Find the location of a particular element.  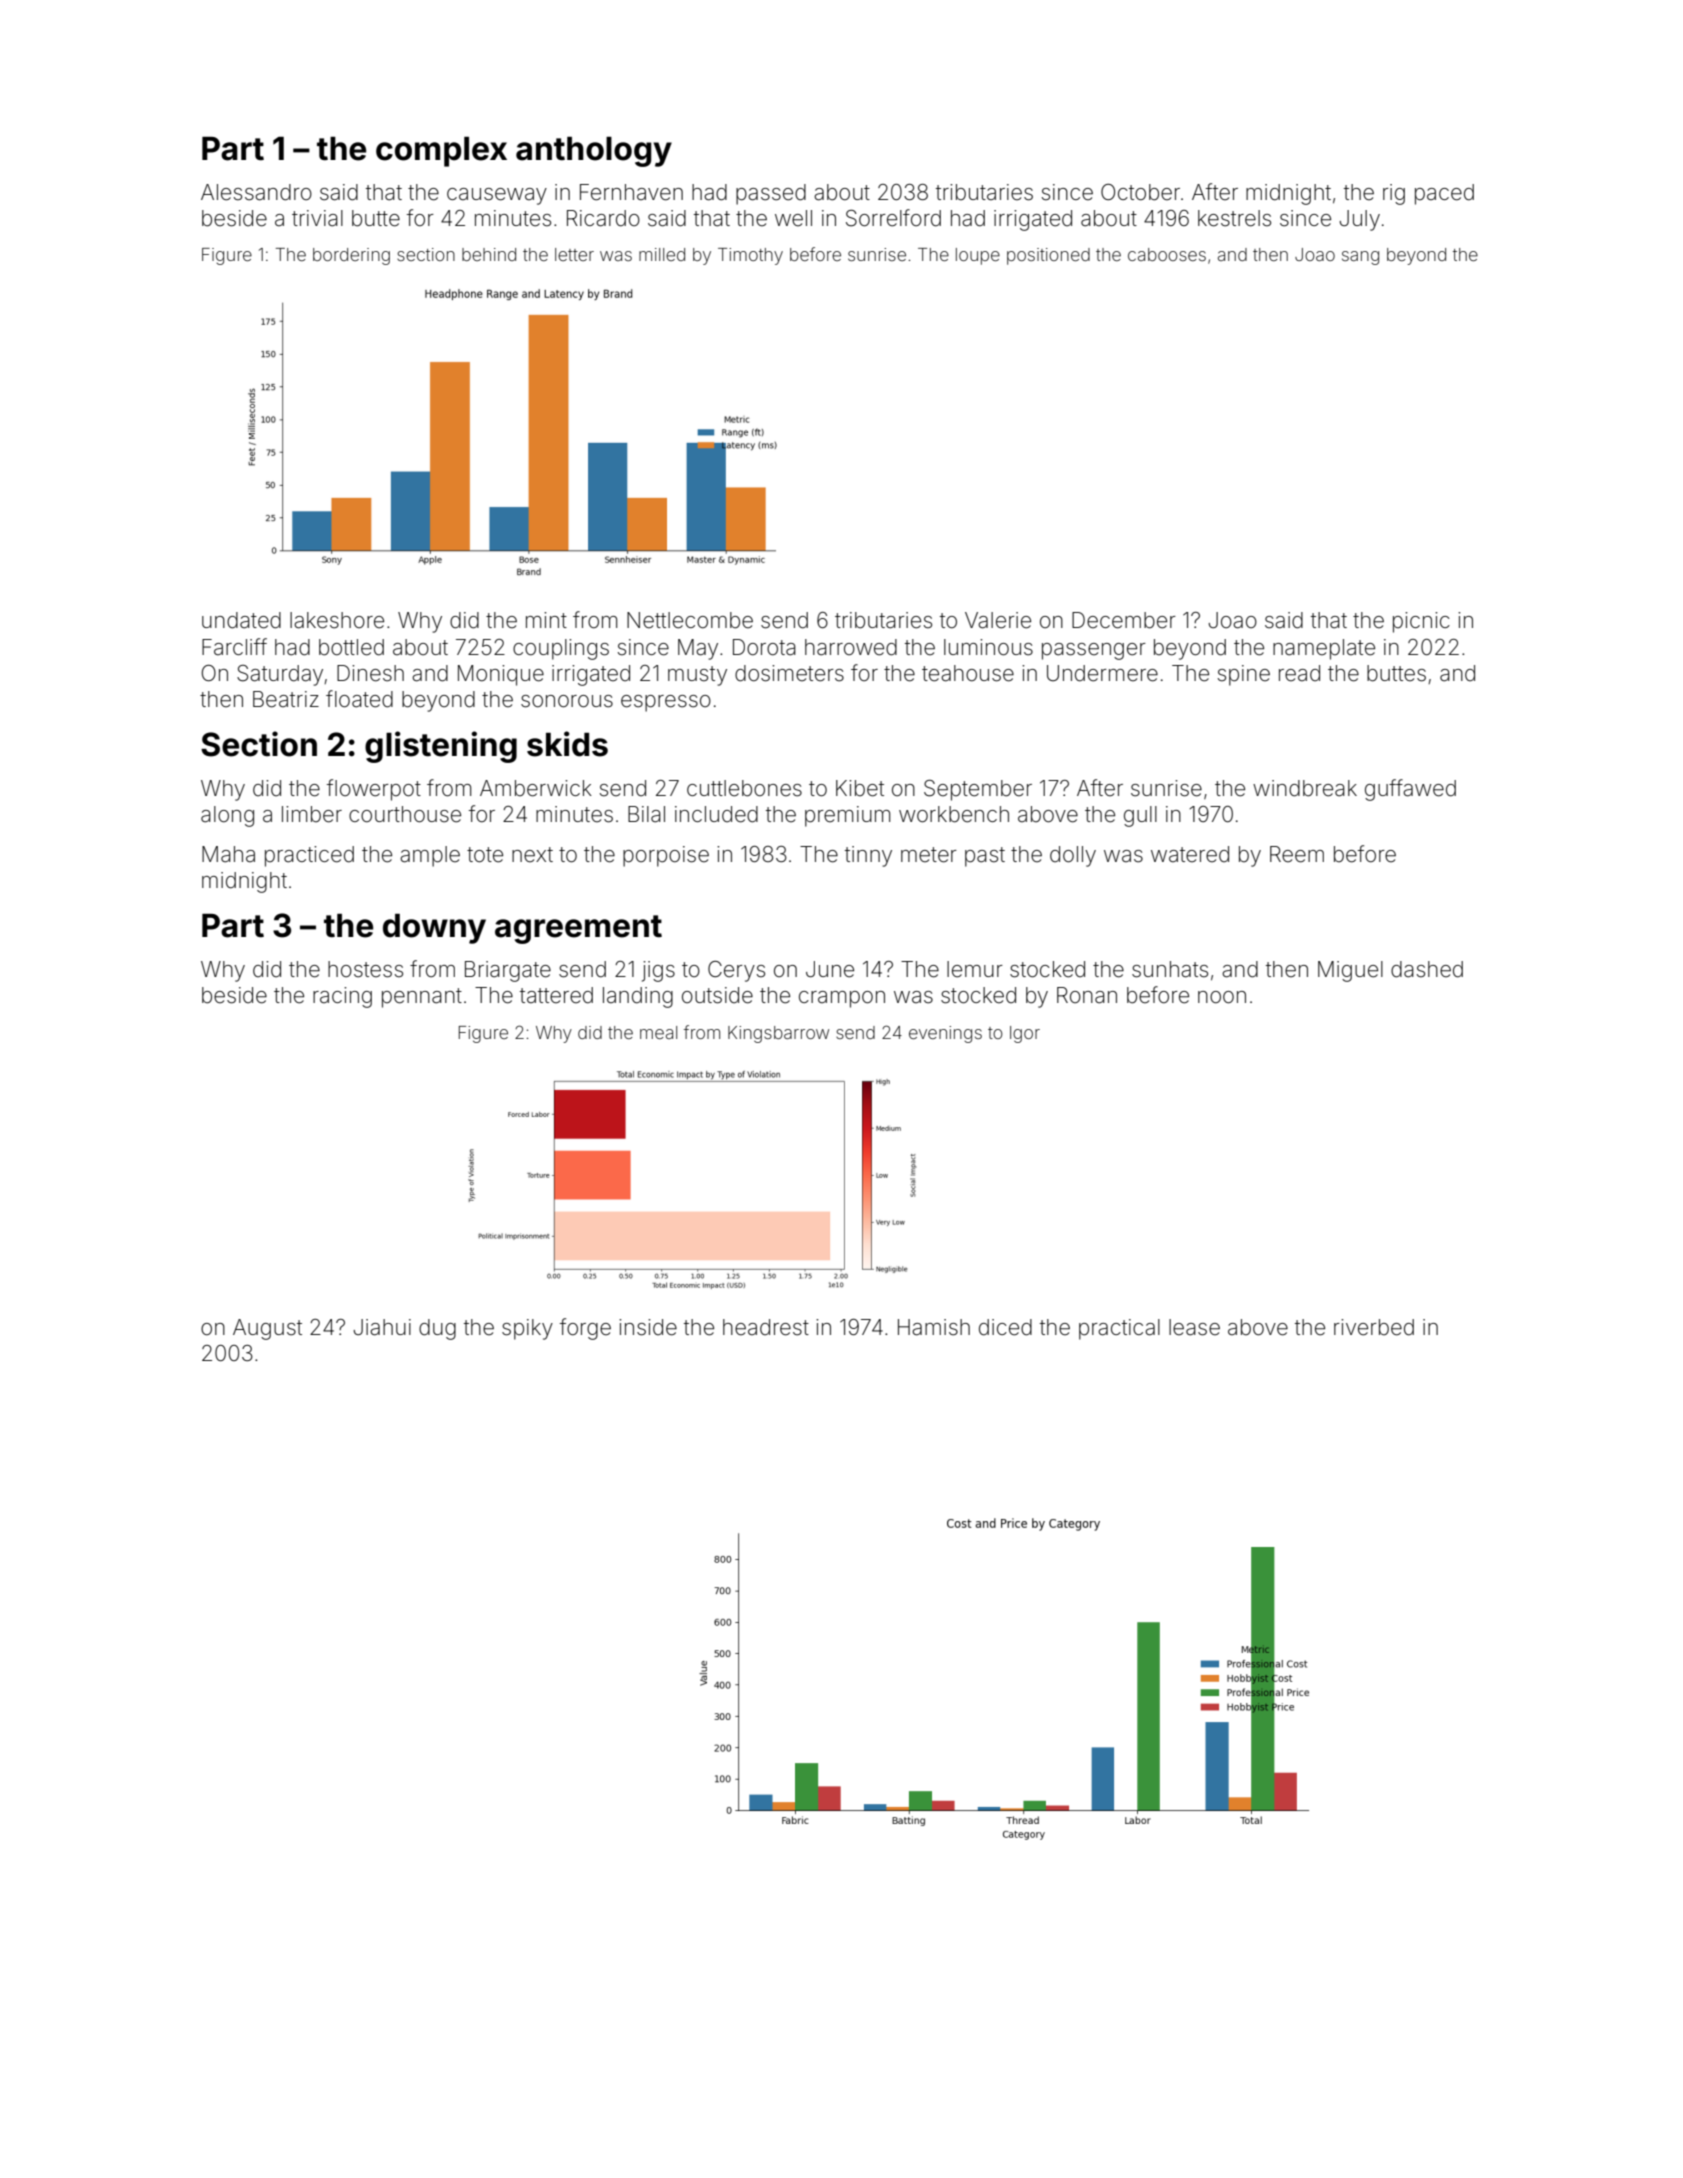

loupe is located at coordinates (978, 256).
